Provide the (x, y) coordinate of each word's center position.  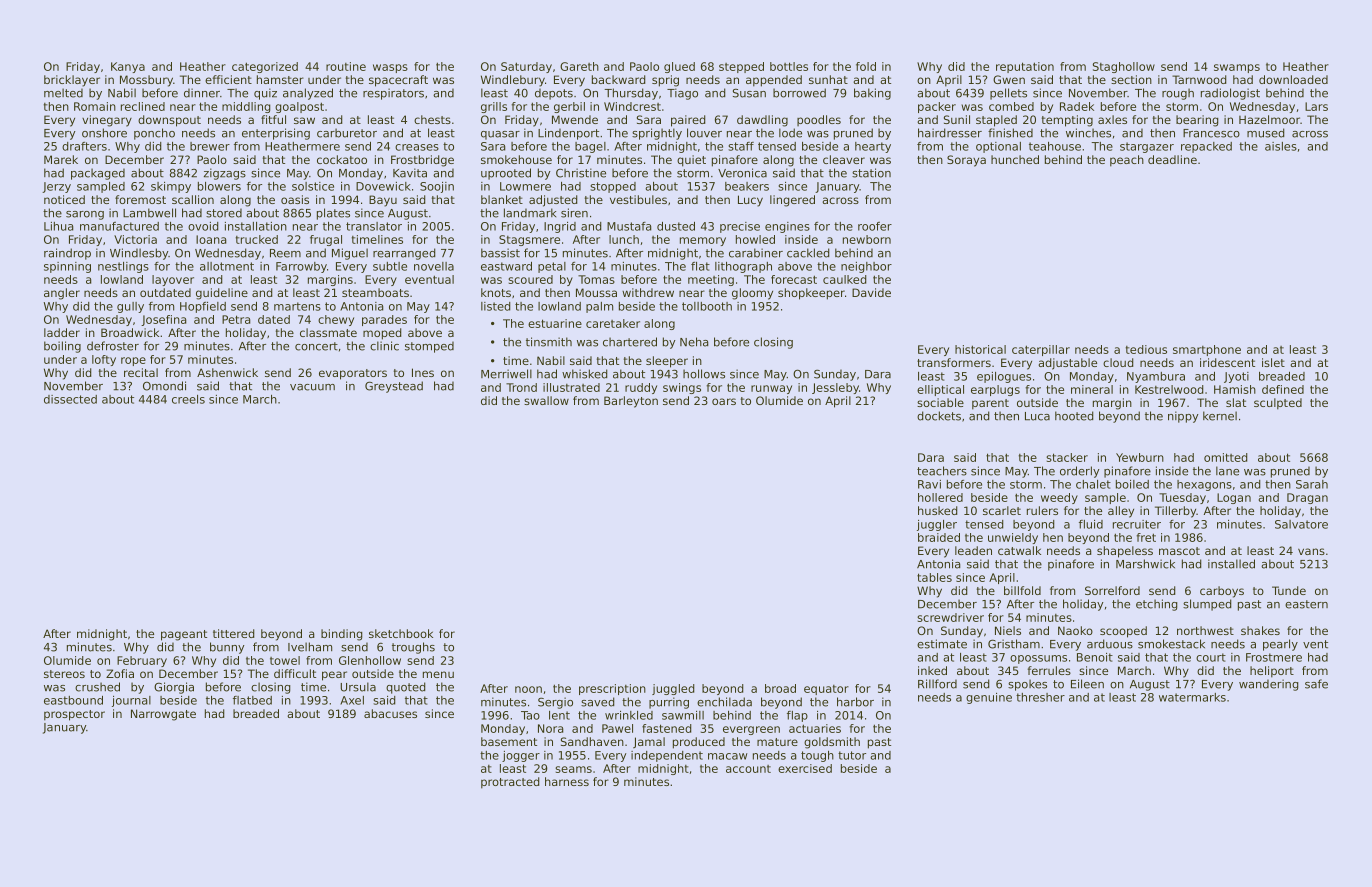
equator (826, 690)
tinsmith (549, 342)
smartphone (1207, 350)
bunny (227, 648)
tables (934, 577)
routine (346, 66)
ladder (62, 332)
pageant (184, 635)
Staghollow (1124, 67)
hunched (1015, 159)
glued (679, 67)
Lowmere (525, 186)
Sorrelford (1112, 590)
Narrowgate (163, 715)
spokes (1027, 685)
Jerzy (56, 187)
